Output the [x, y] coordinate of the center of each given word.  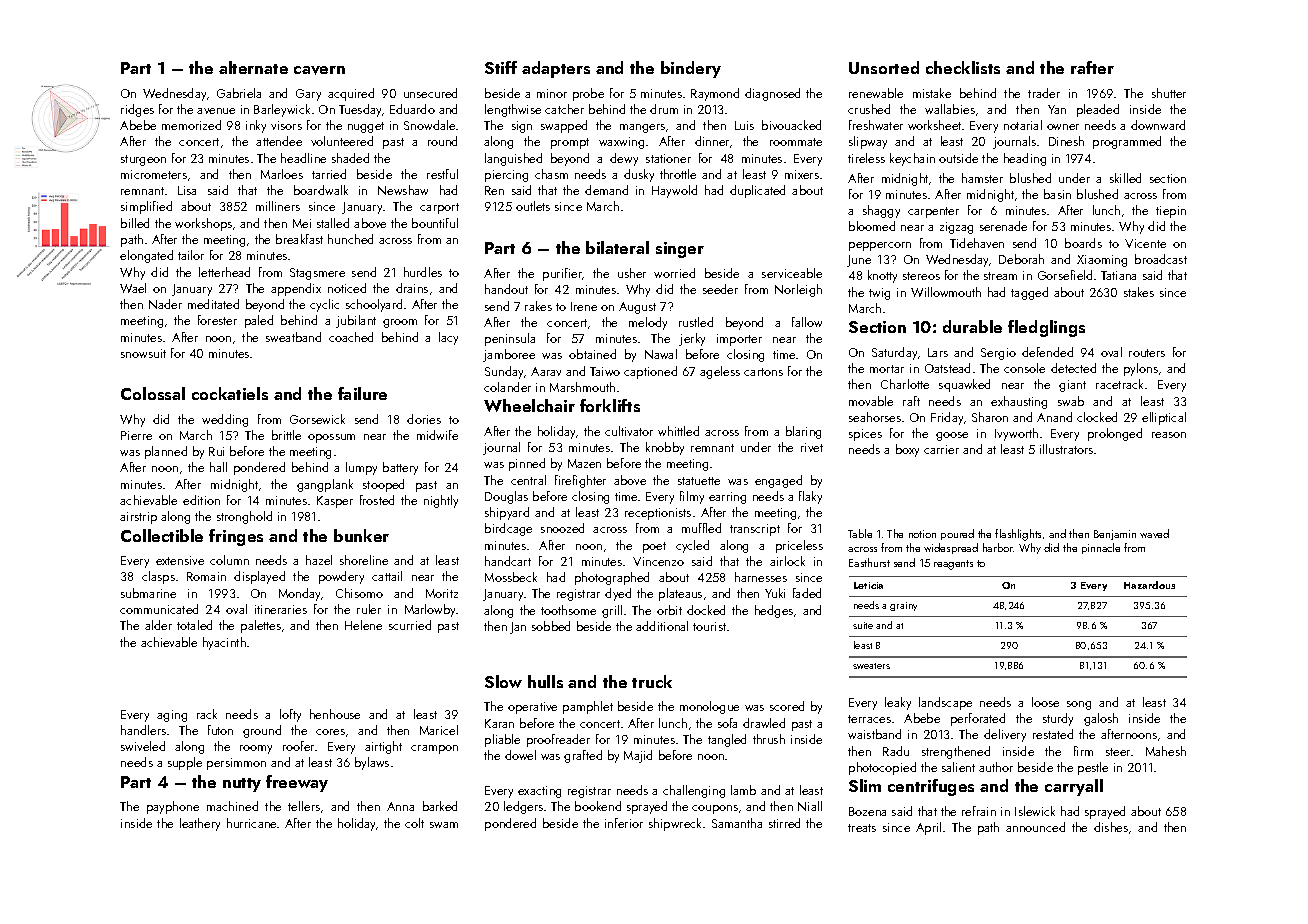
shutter [1169, 93]
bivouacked [791, 125]
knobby [665, 448]
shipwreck [675, 824]
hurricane [252, 823]
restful [442, 174]
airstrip [138, 518]
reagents [953, 565]
